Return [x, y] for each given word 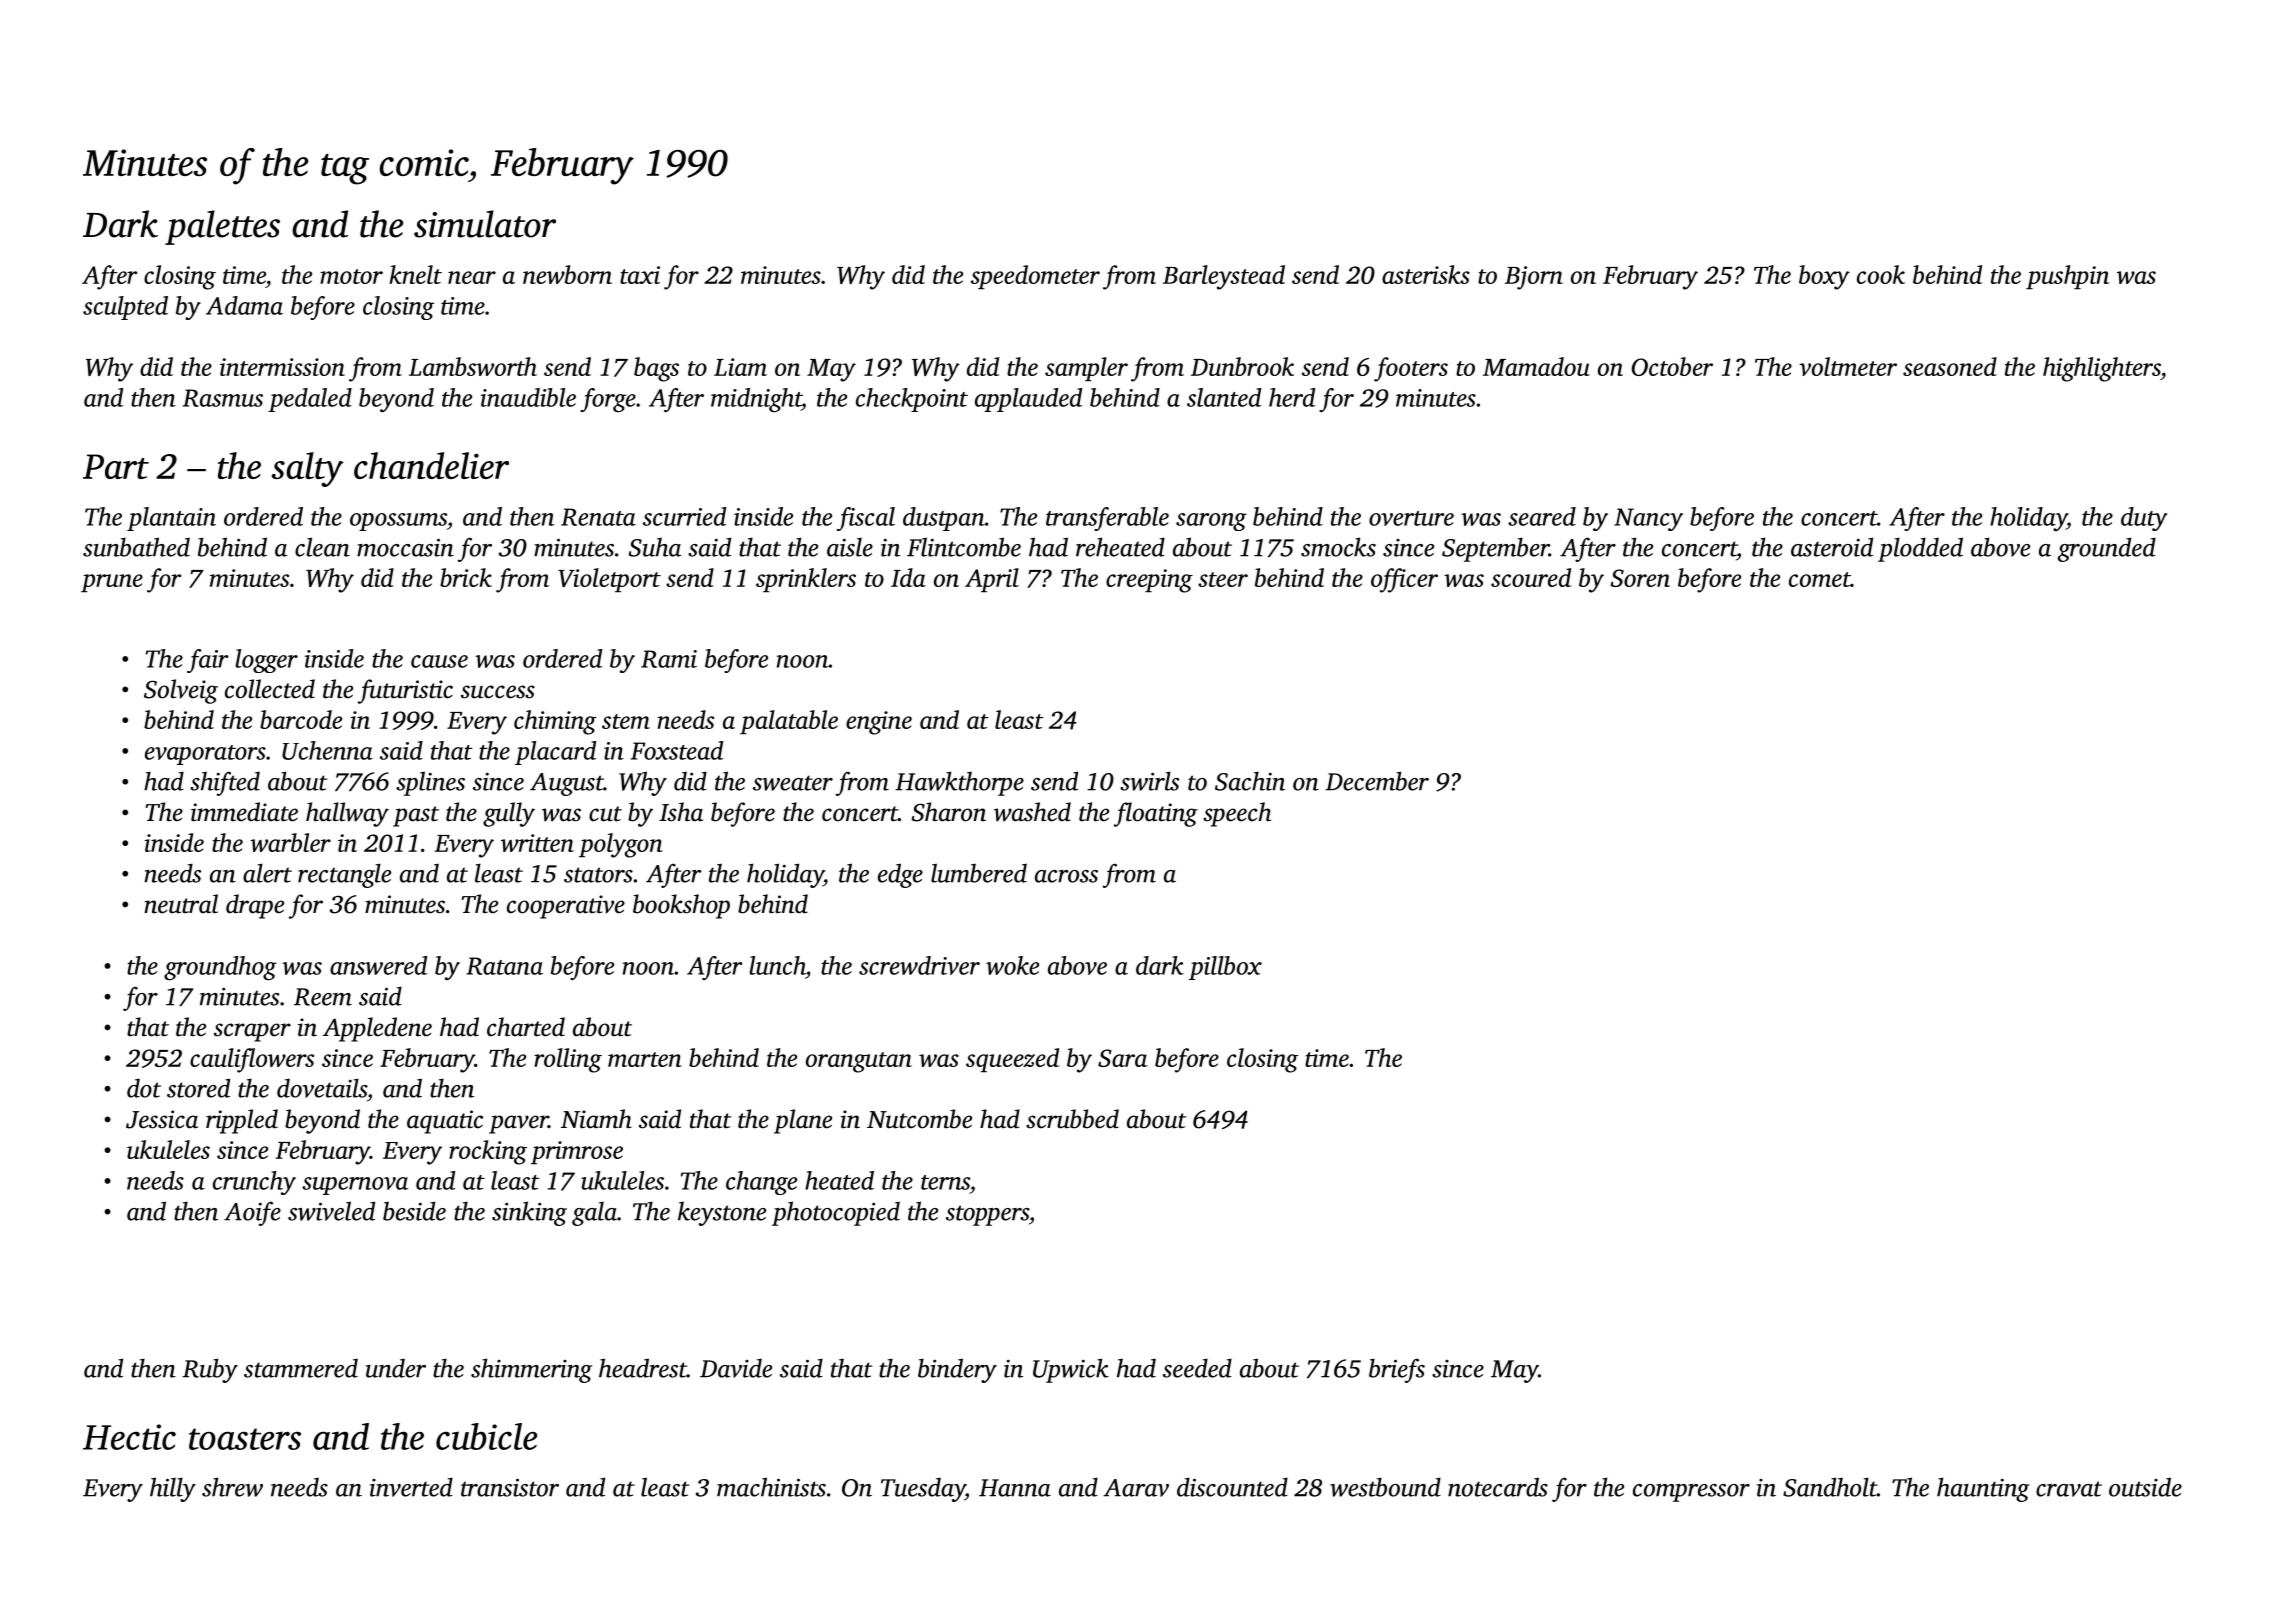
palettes [222, 227]
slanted [1224, 397]
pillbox [1225, 968]
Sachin [1250, 781]
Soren [1640, 578]
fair [208, 661]
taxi [640, 275]
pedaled [310, 400]
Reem [323, 997]
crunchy [254, 1183]
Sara [1122, 1058]
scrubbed [1072, 1119]
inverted [411, 1487]
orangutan [859, 1062]
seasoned [1950, 366]
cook [1881, 274]
